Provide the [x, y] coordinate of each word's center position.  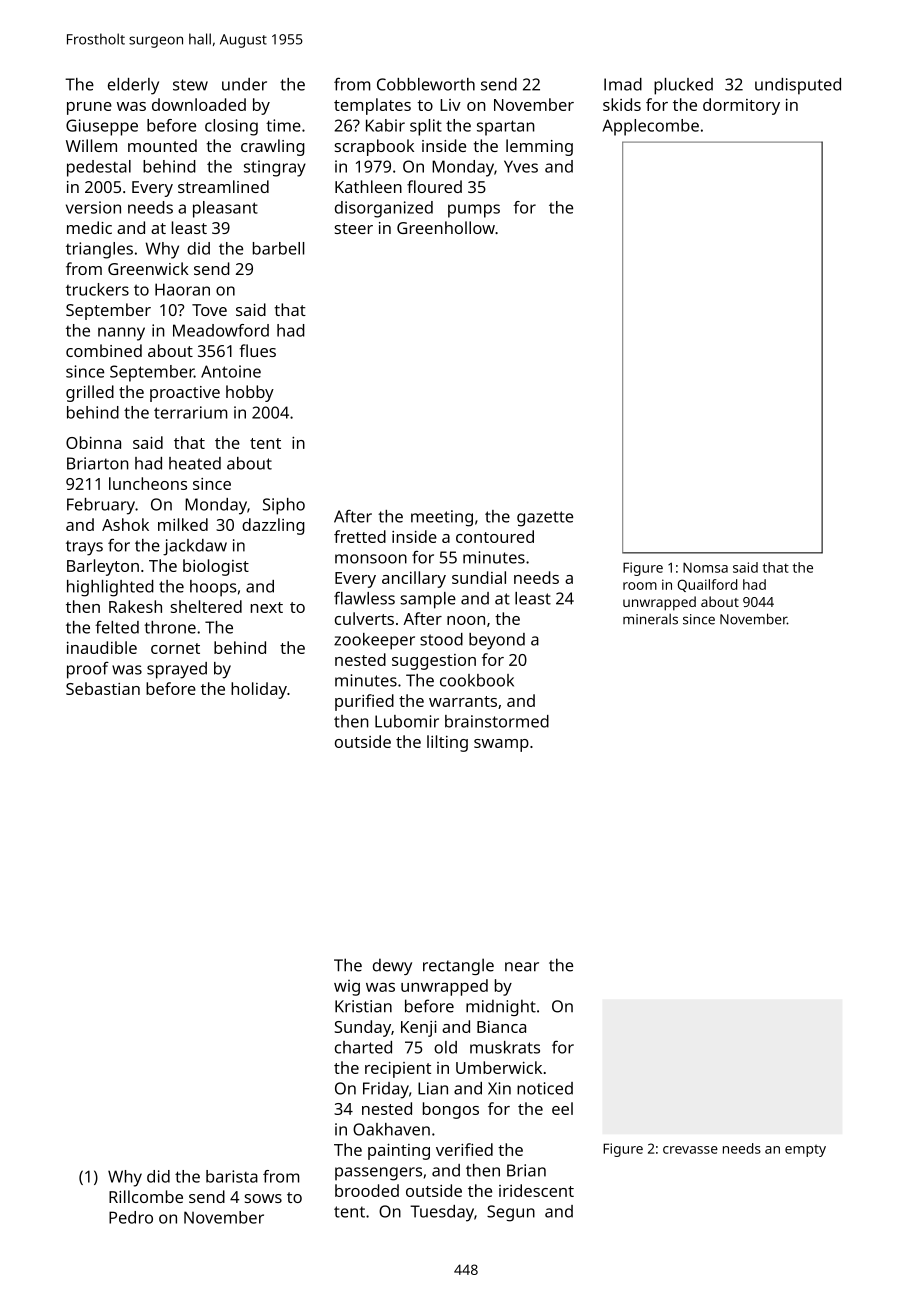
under [244, 84]
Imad [623, 84]
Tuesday [442, 1213]
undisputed [798, 86]
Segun [511, 1213]
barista [232, 1176]
